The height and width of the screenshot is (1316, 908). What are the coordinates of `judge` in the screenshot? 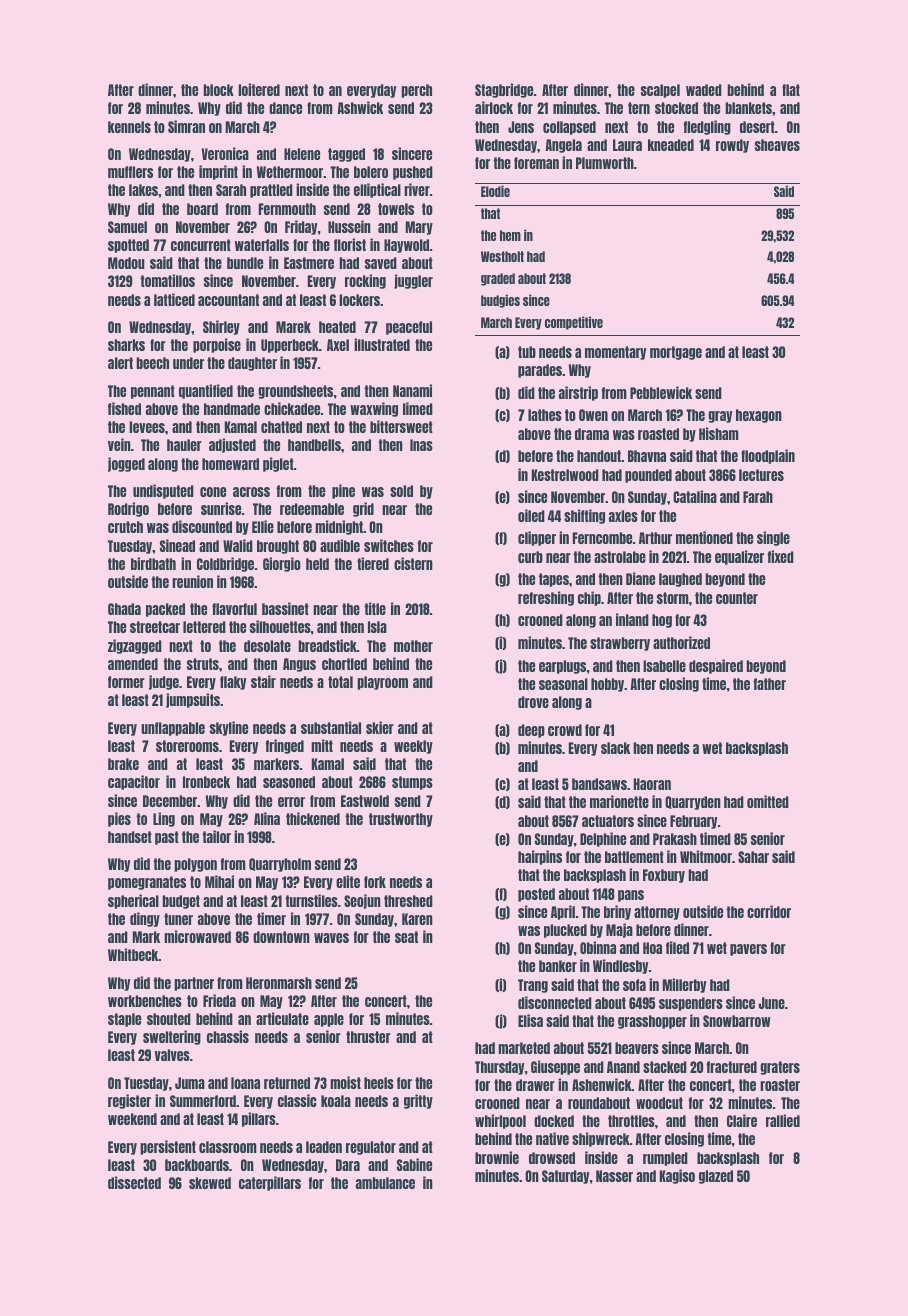 It's located at (164, 682).
